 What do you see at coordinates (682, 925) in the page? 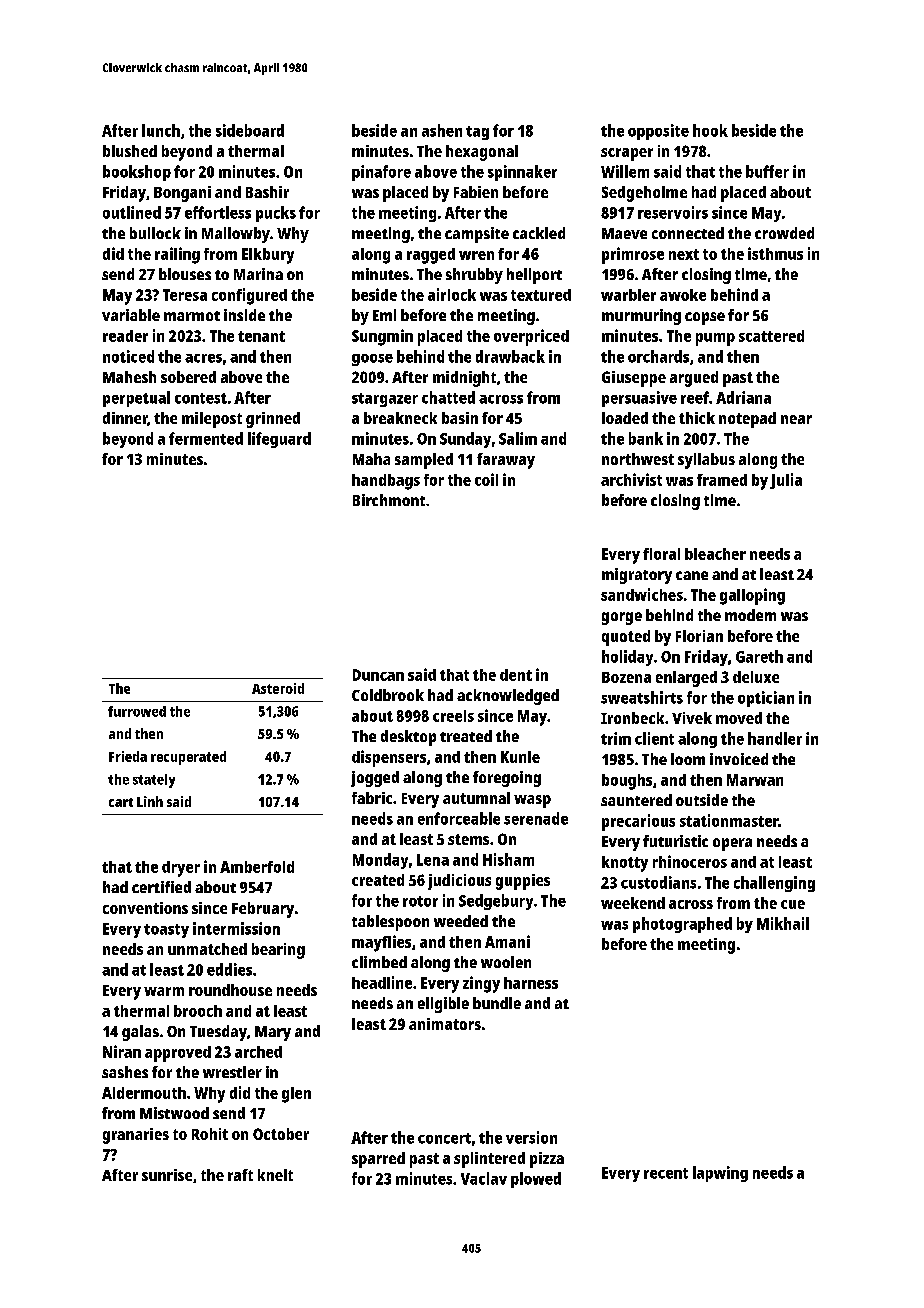
I see `photographed` at bounding box center [682, 925].
